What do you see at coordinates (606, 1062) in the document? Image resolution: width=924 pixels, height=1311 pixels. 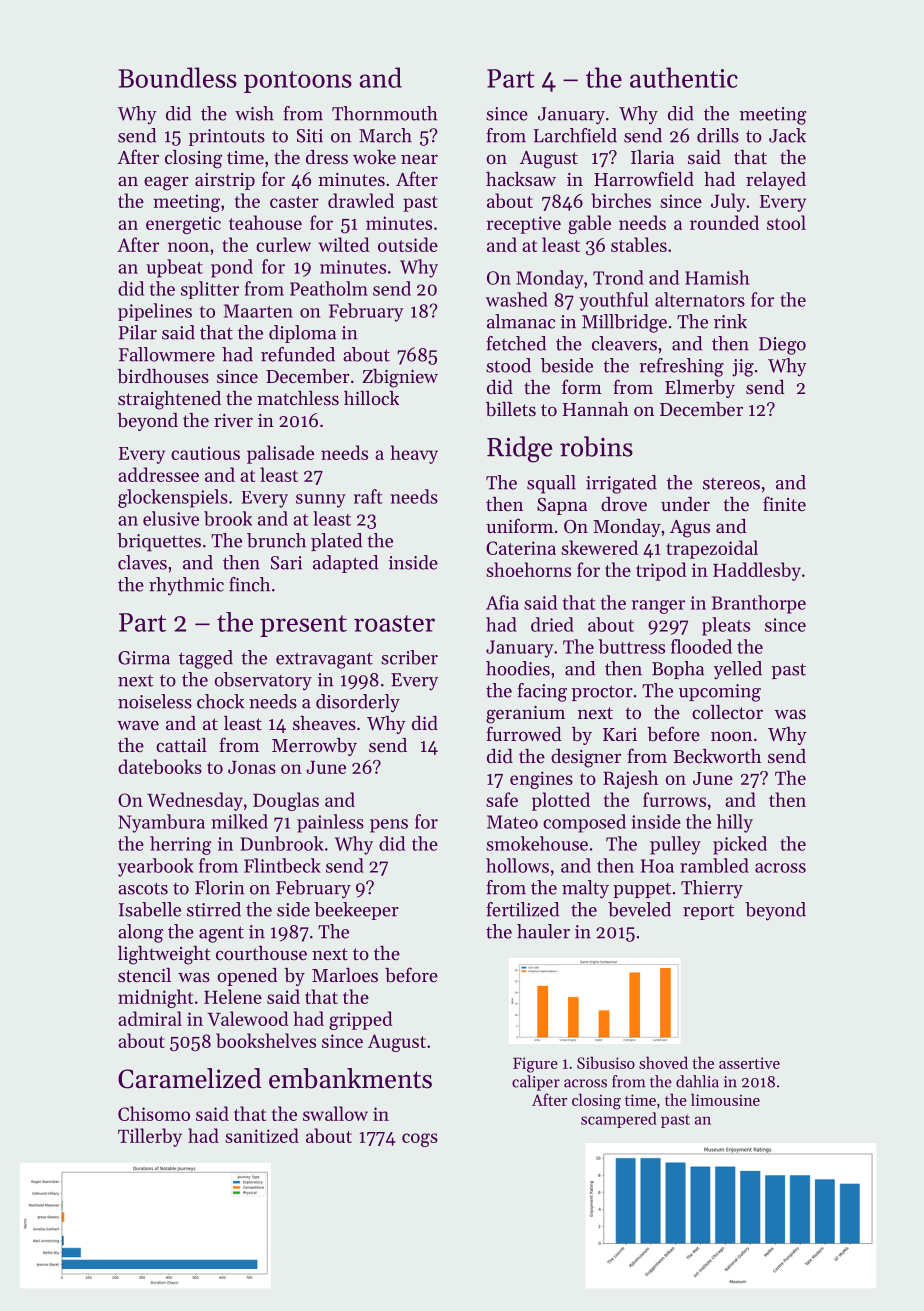 I see `Sibusiso` at bounding box center [606, 1062].
